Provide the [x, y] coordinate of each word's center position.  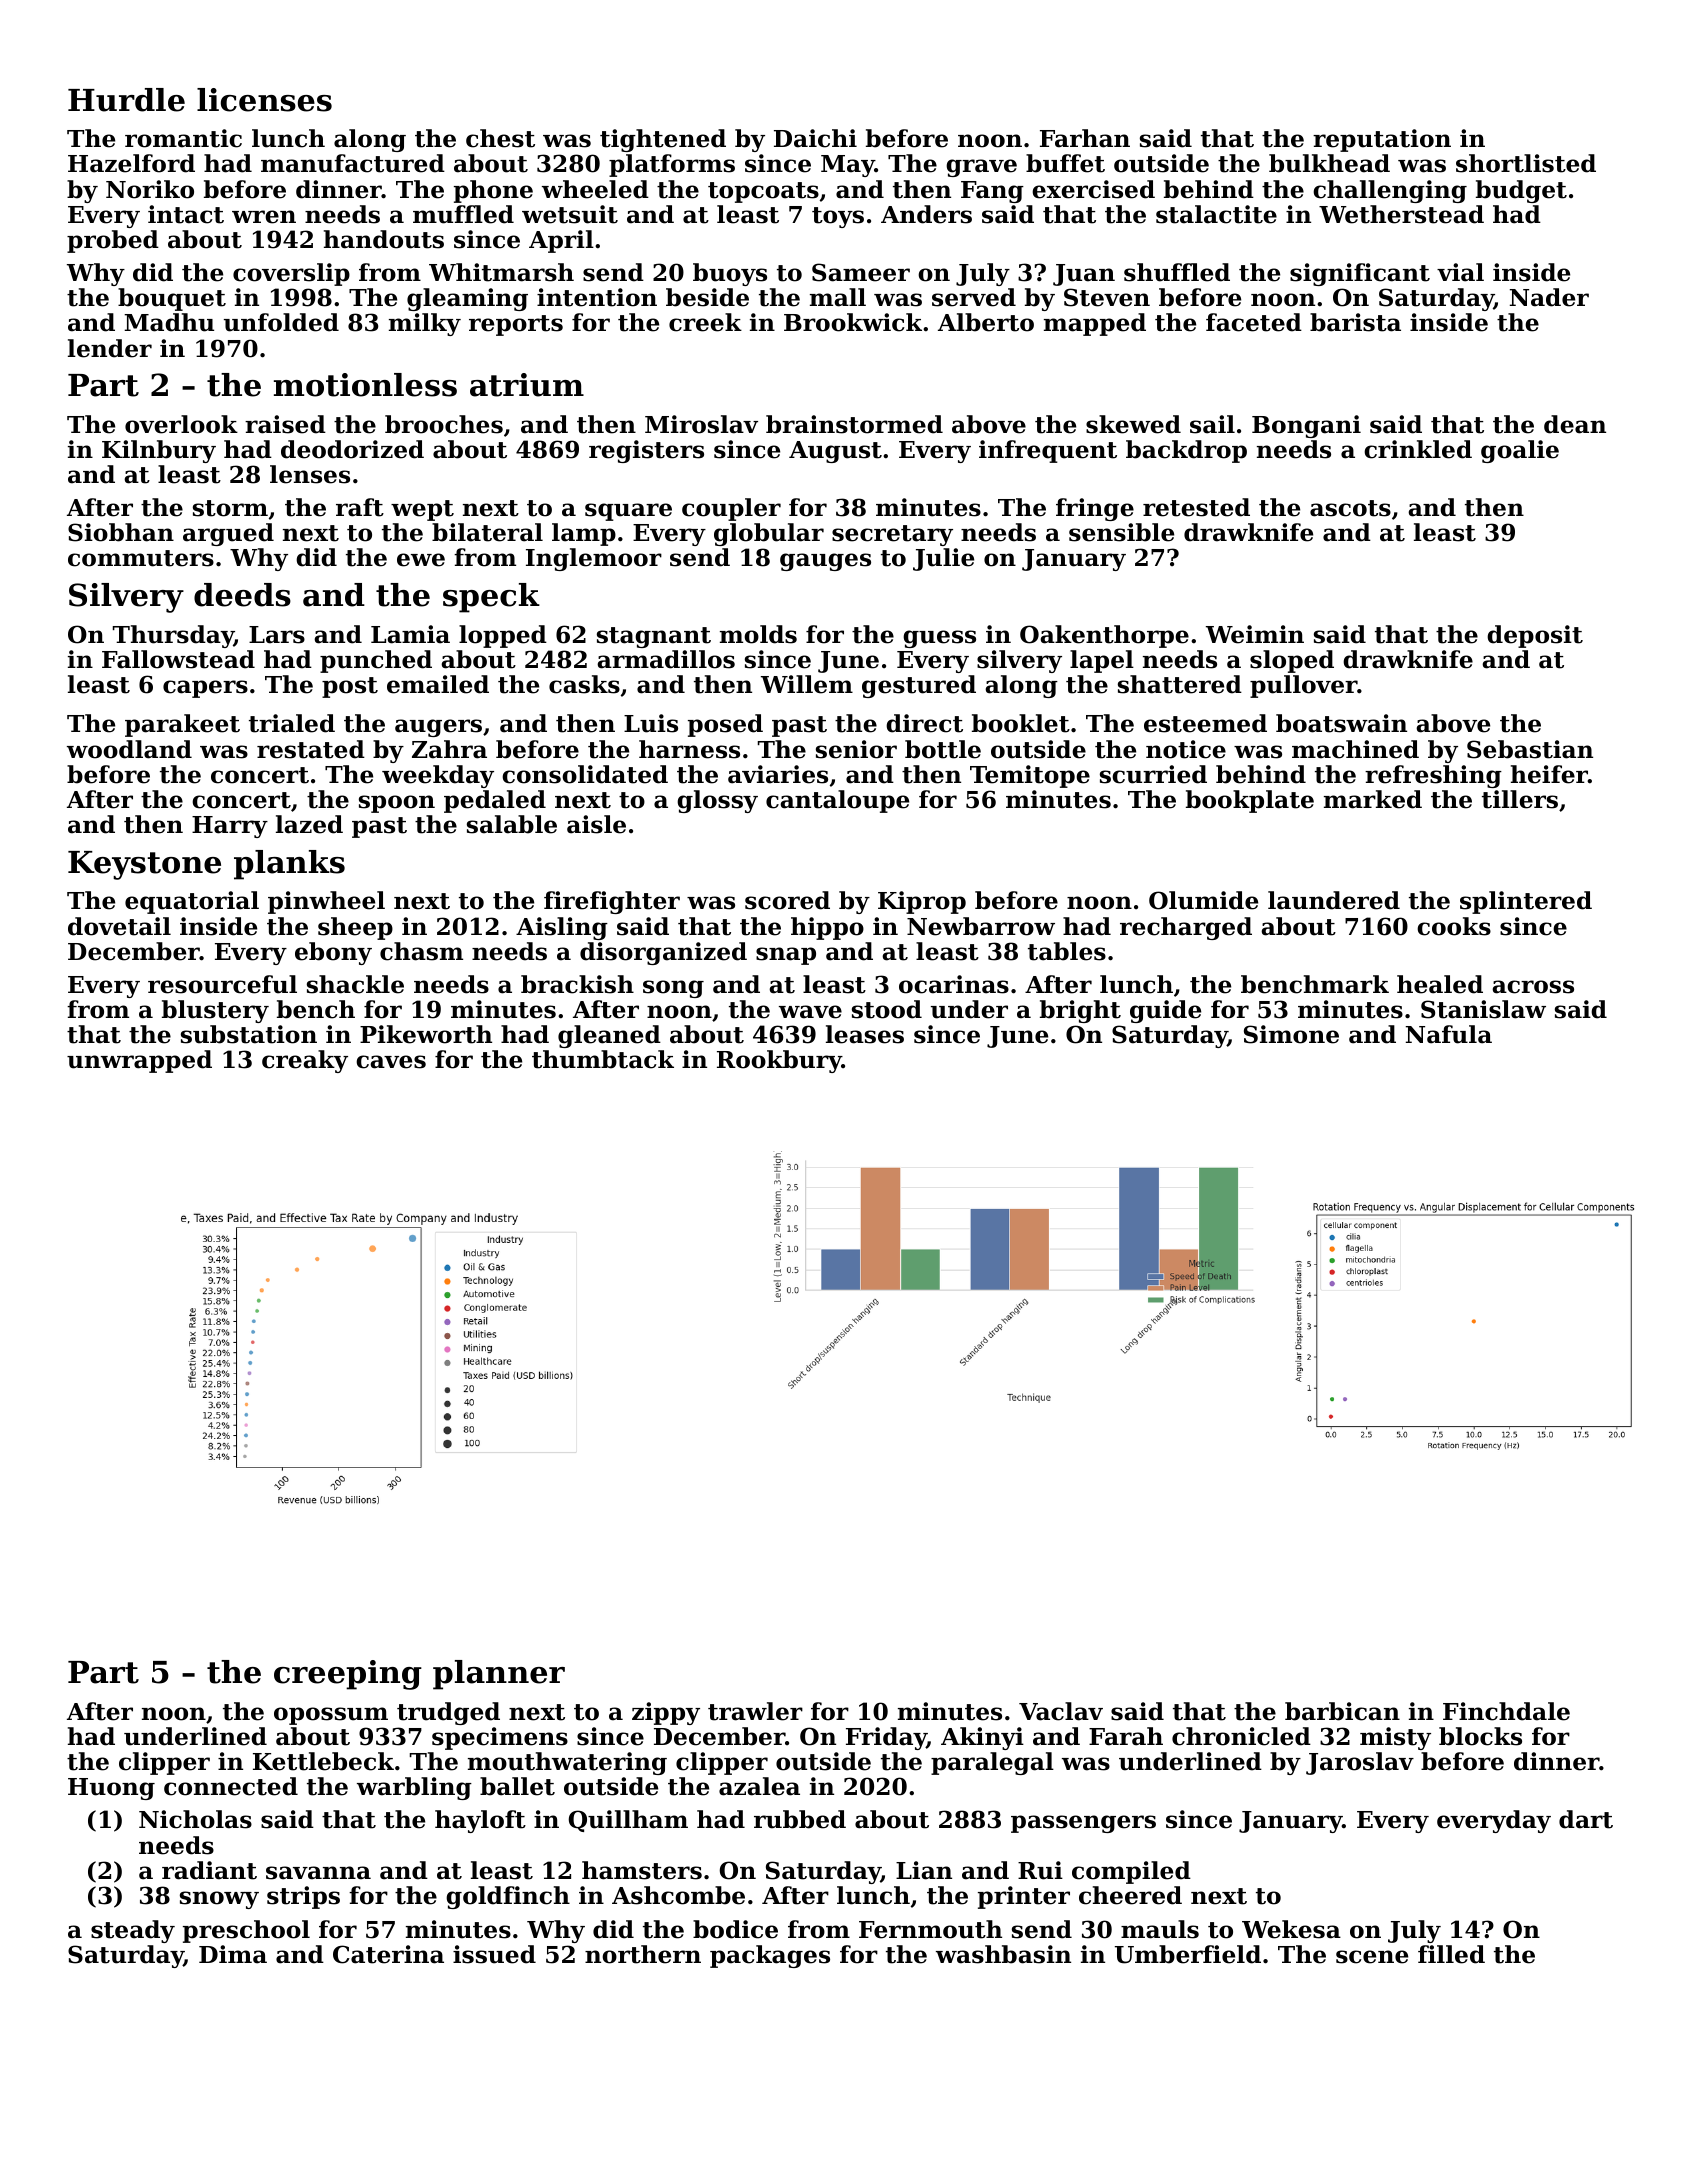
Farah [1126, 1736]
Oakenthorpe [1104, 636]
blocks [1480, 1736]
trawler [755, 1711]
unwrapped [139, 1061]
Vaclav [1061, 1711]
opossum [331, 1716]
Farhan [1085, 138]
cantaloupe [837, 801]
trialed [292, 723]
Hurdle [126, 100]
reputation [1382, 140]
